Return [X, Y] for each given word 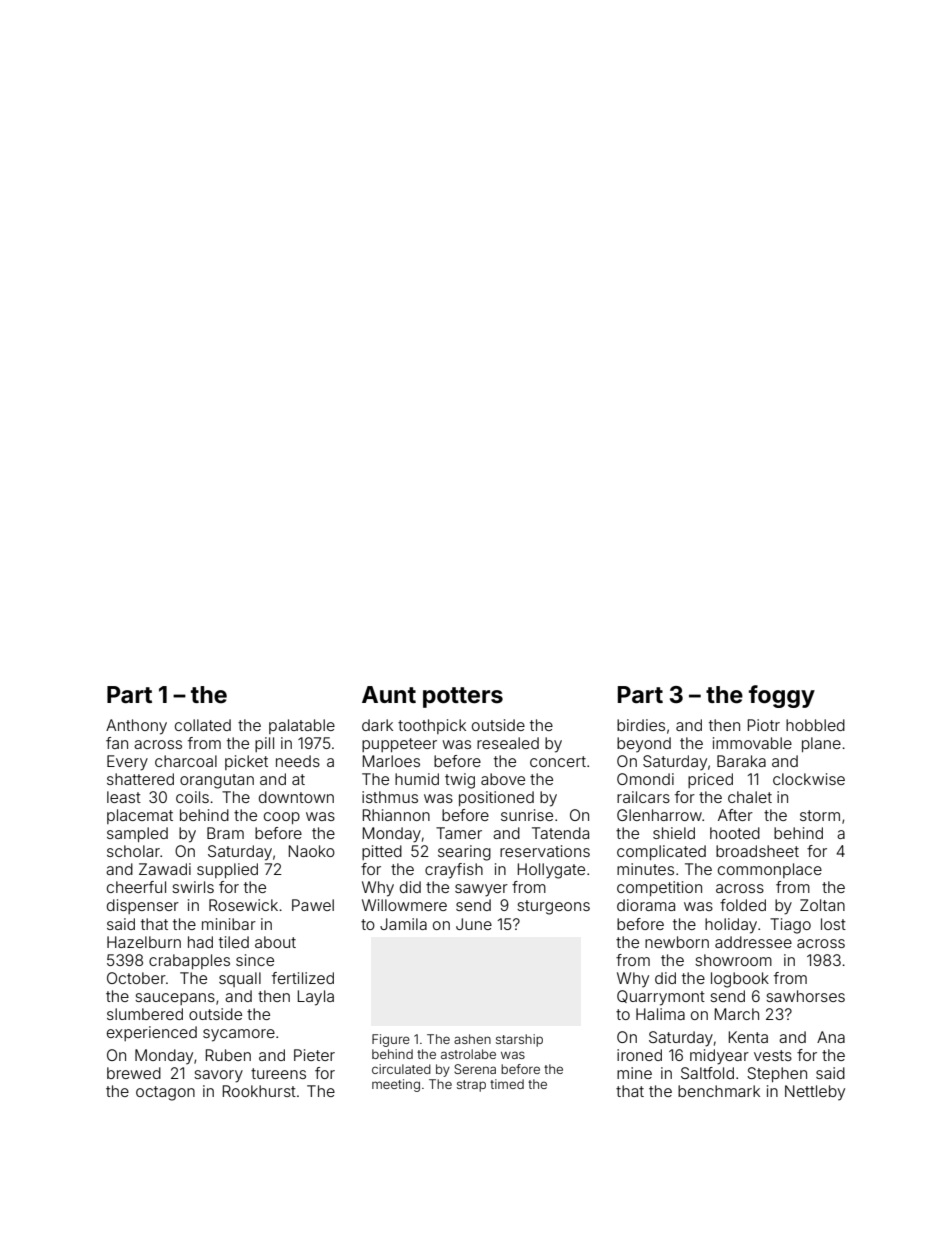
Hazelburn [144, 942]
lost [833, 924]
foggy [782, 696]
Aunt [389, 694]
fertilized [303, 978]
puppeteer [399, 745]
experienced [152, 1033]
